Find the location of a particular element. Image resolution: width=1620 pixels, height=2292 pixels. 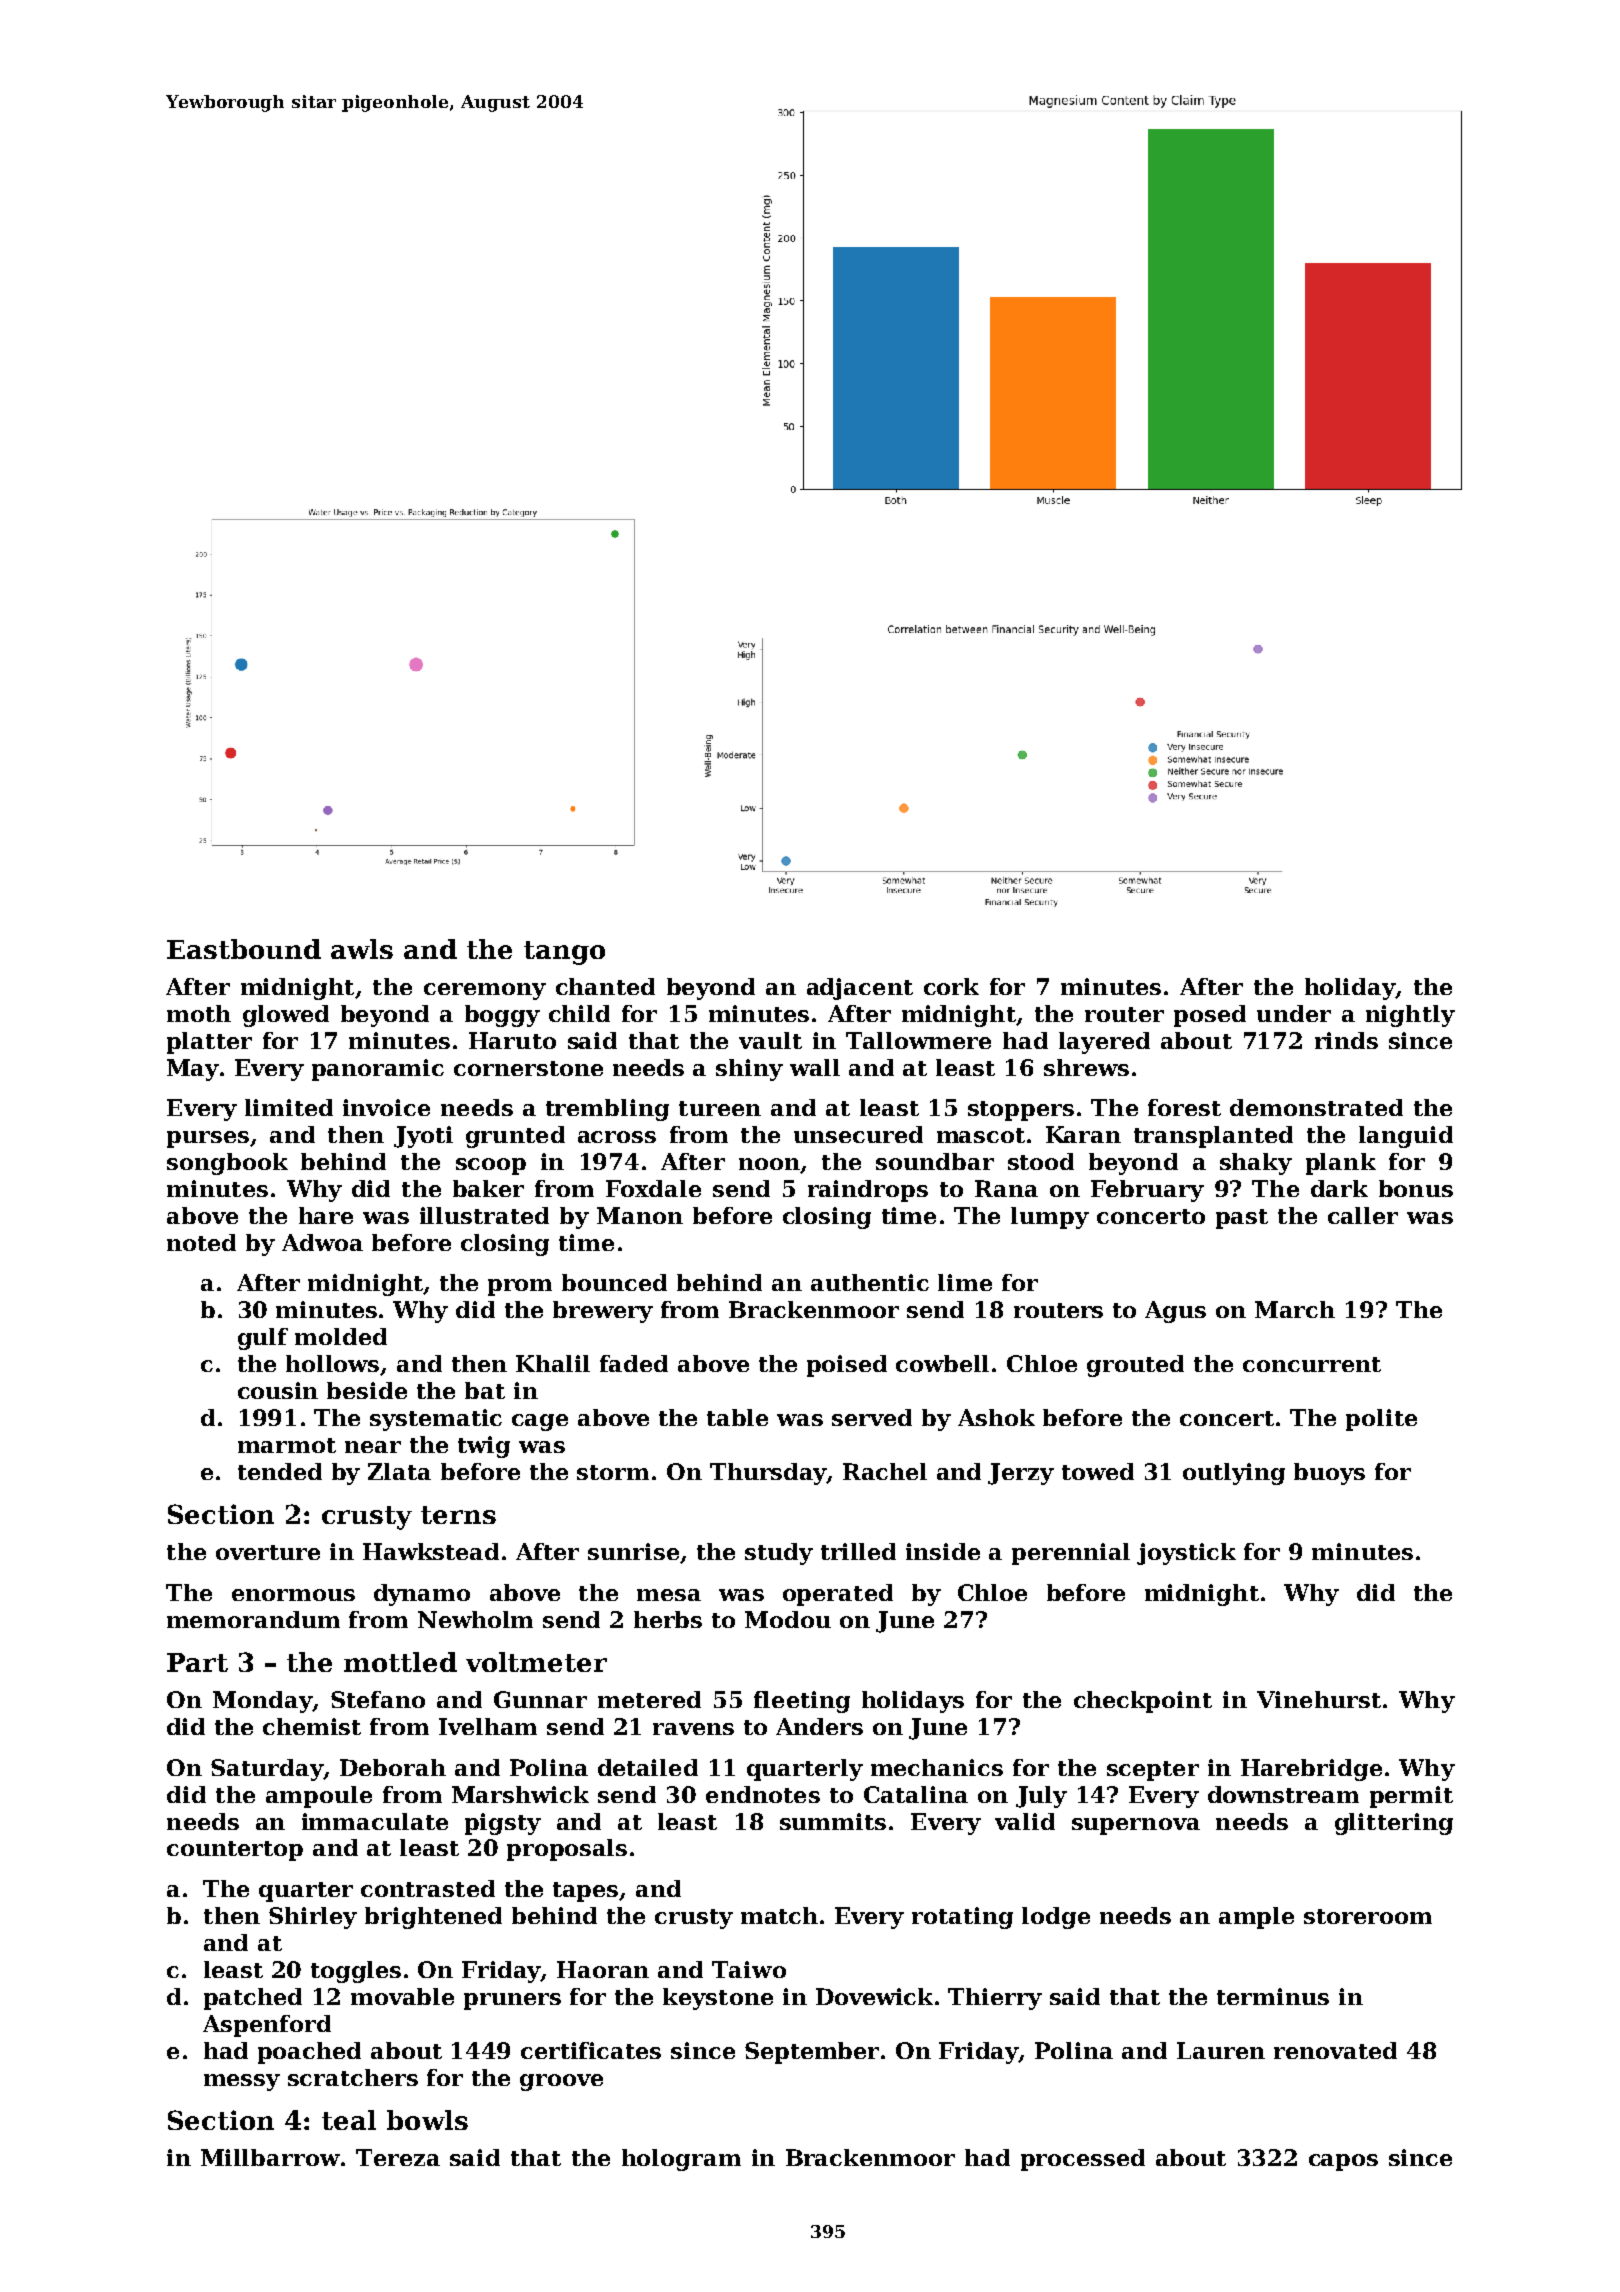

cornerstone is located at coordinates (528, 1068).
